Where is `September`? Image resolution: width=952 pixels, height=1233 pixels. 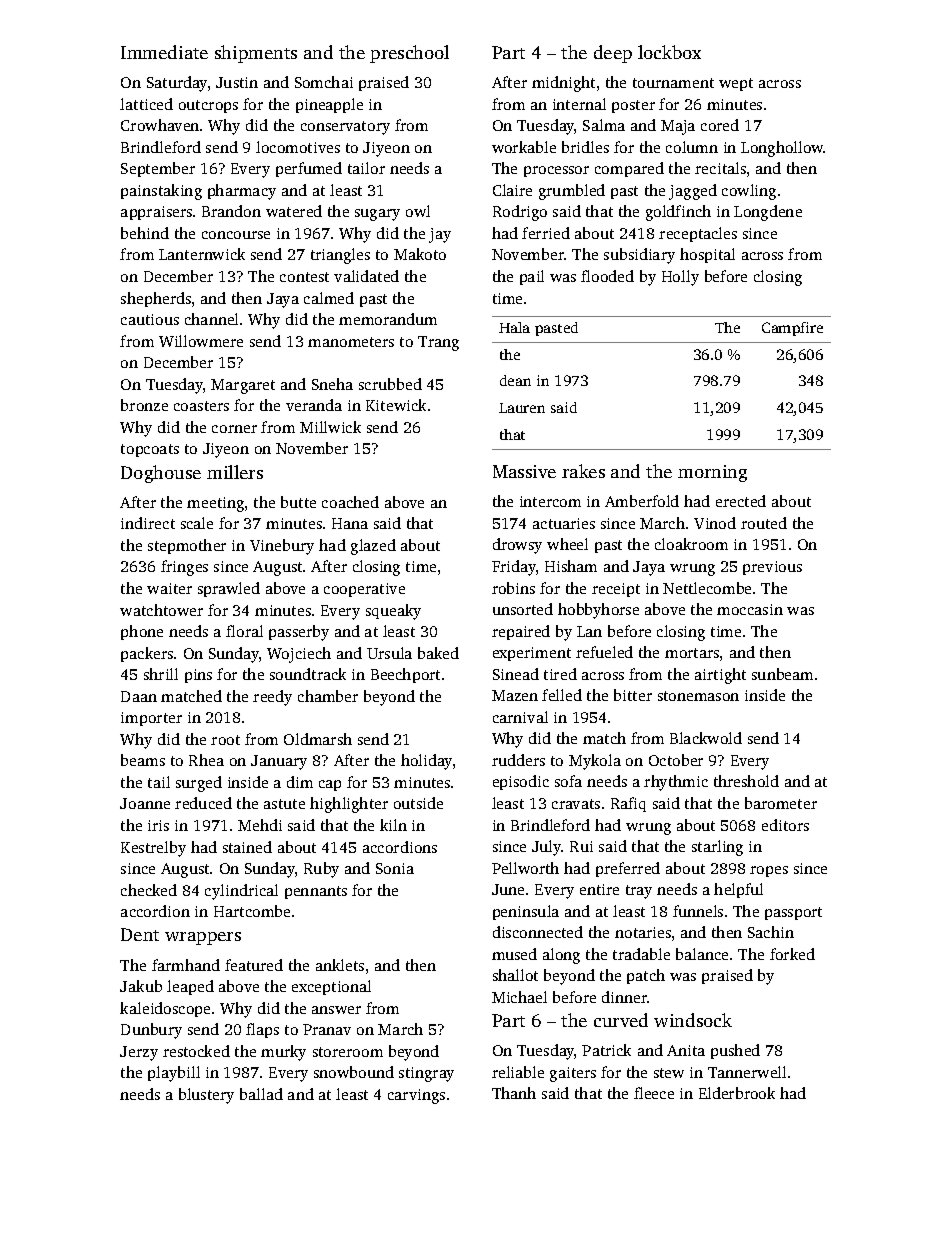
September is located at coordinates (158, 169).
